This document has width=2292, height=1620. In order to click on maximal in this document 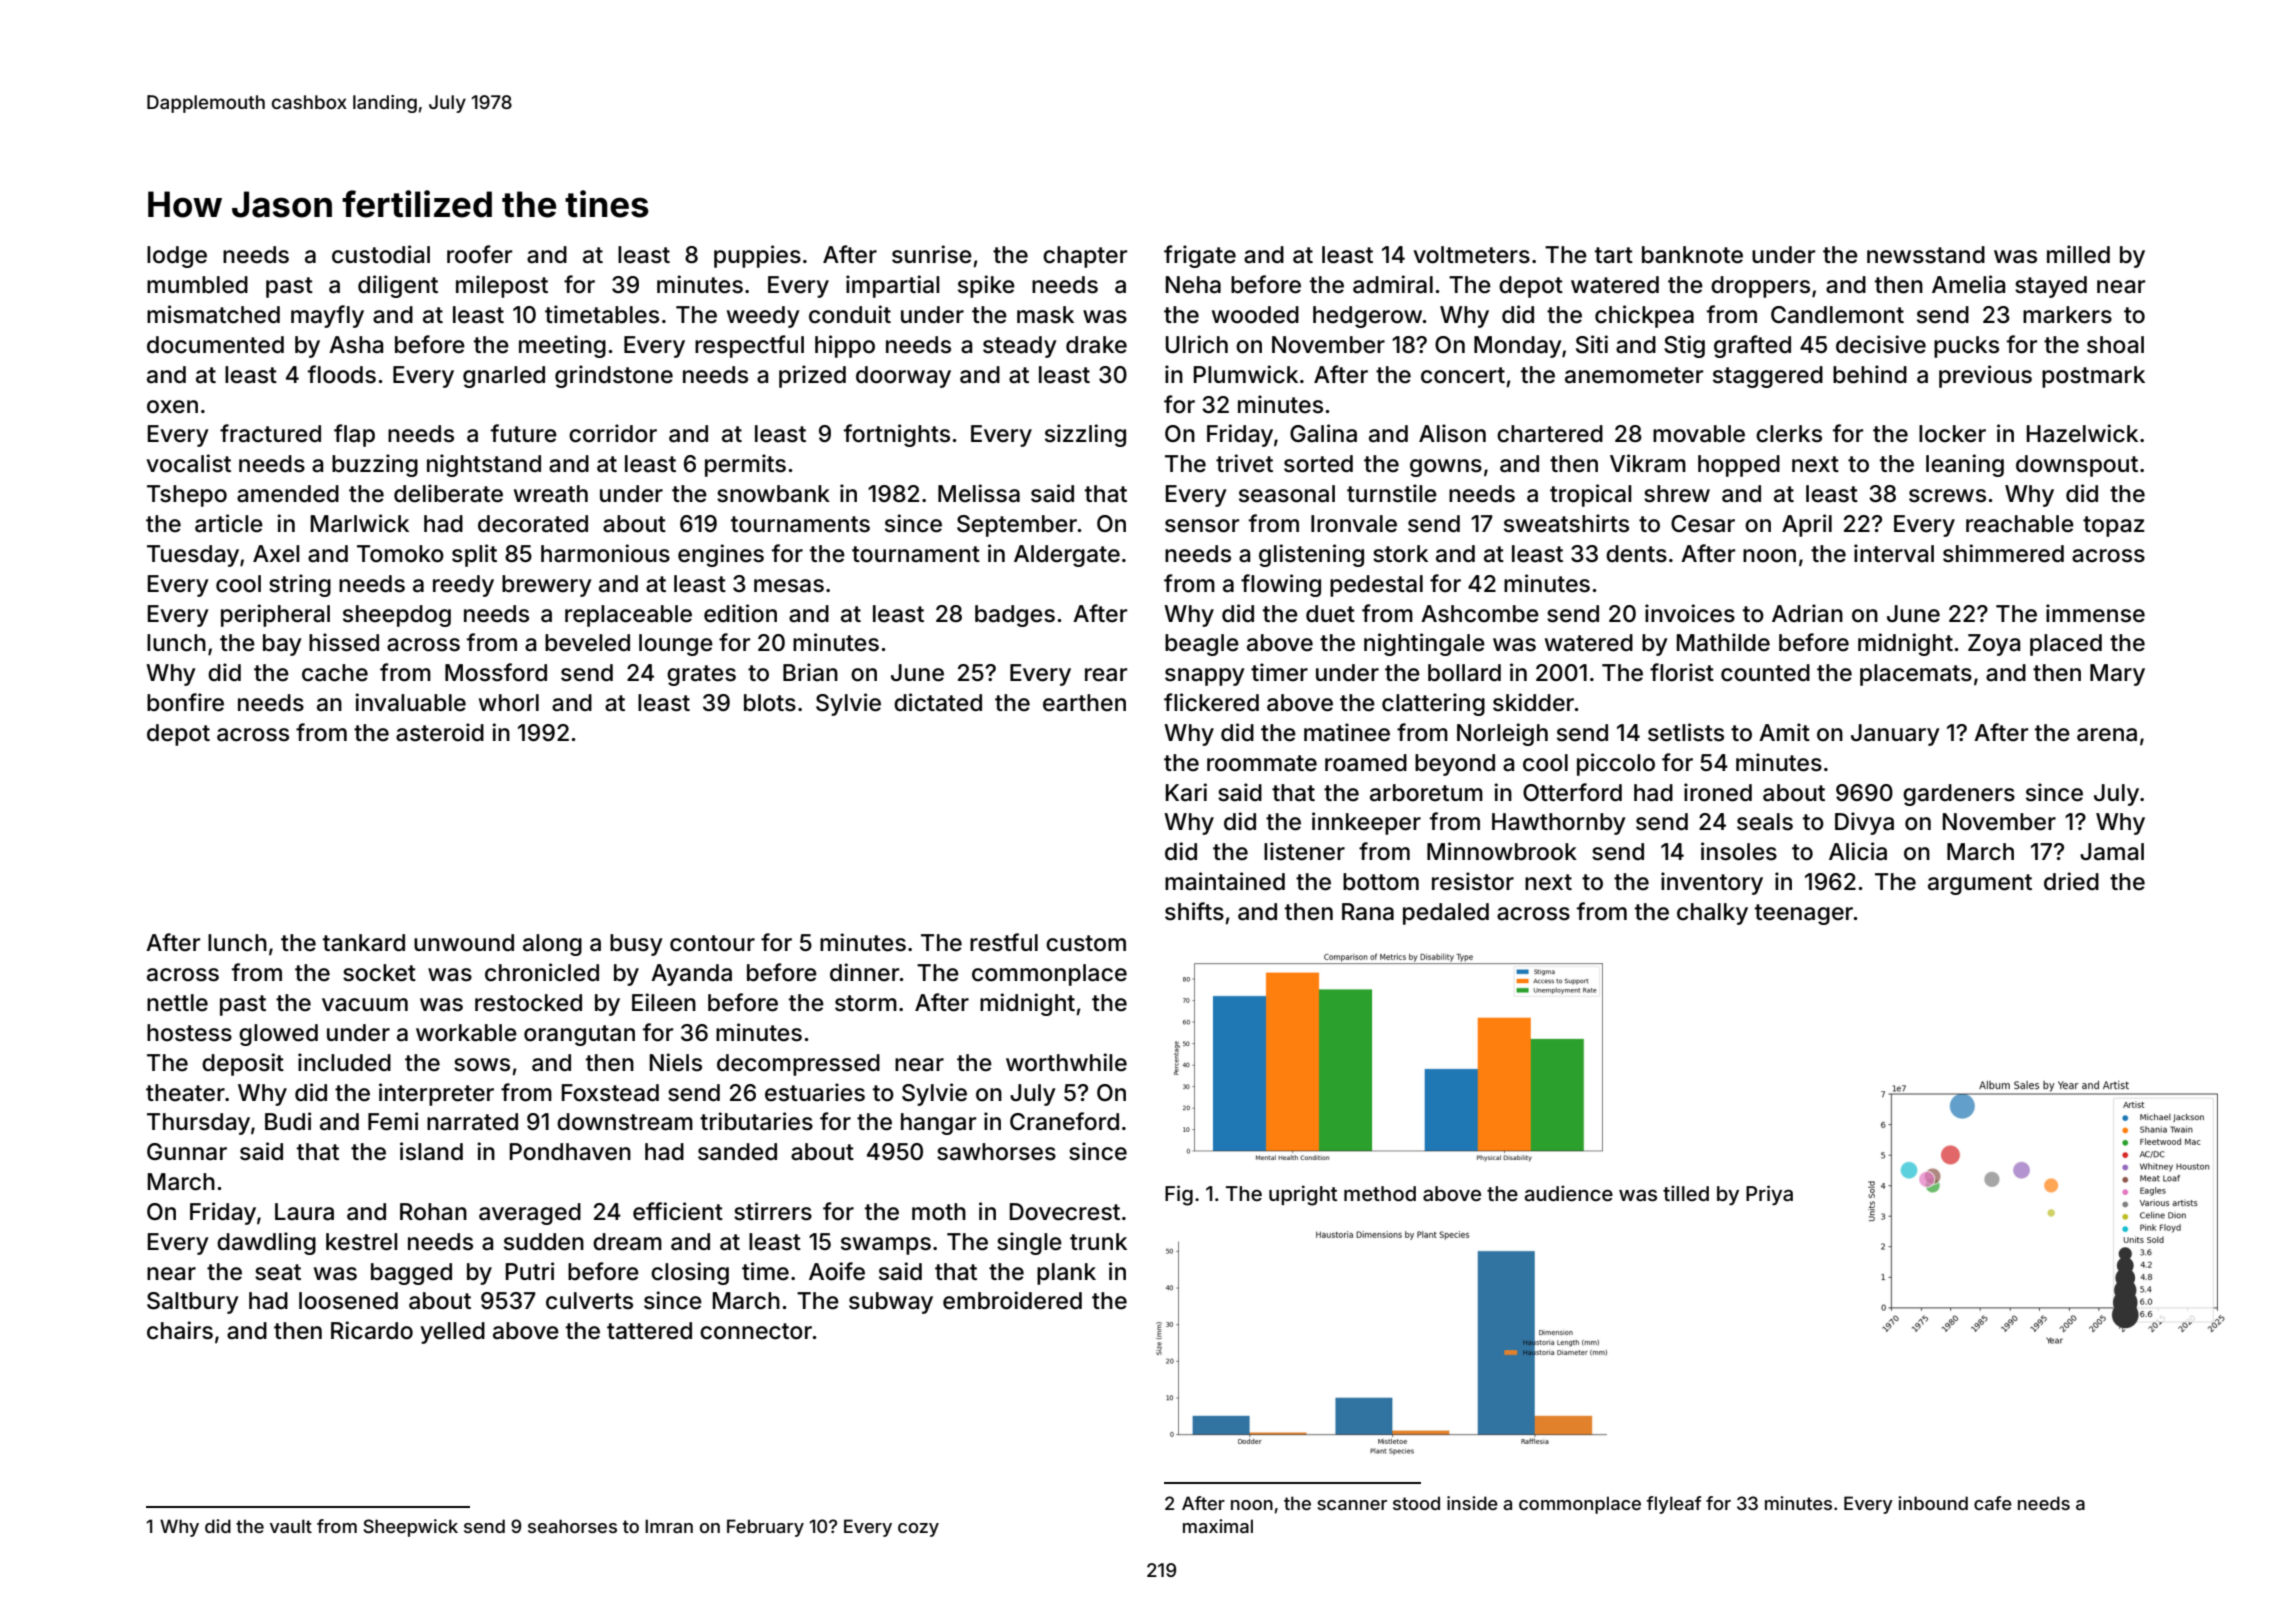, I will do `click(1218, 1526)`.
